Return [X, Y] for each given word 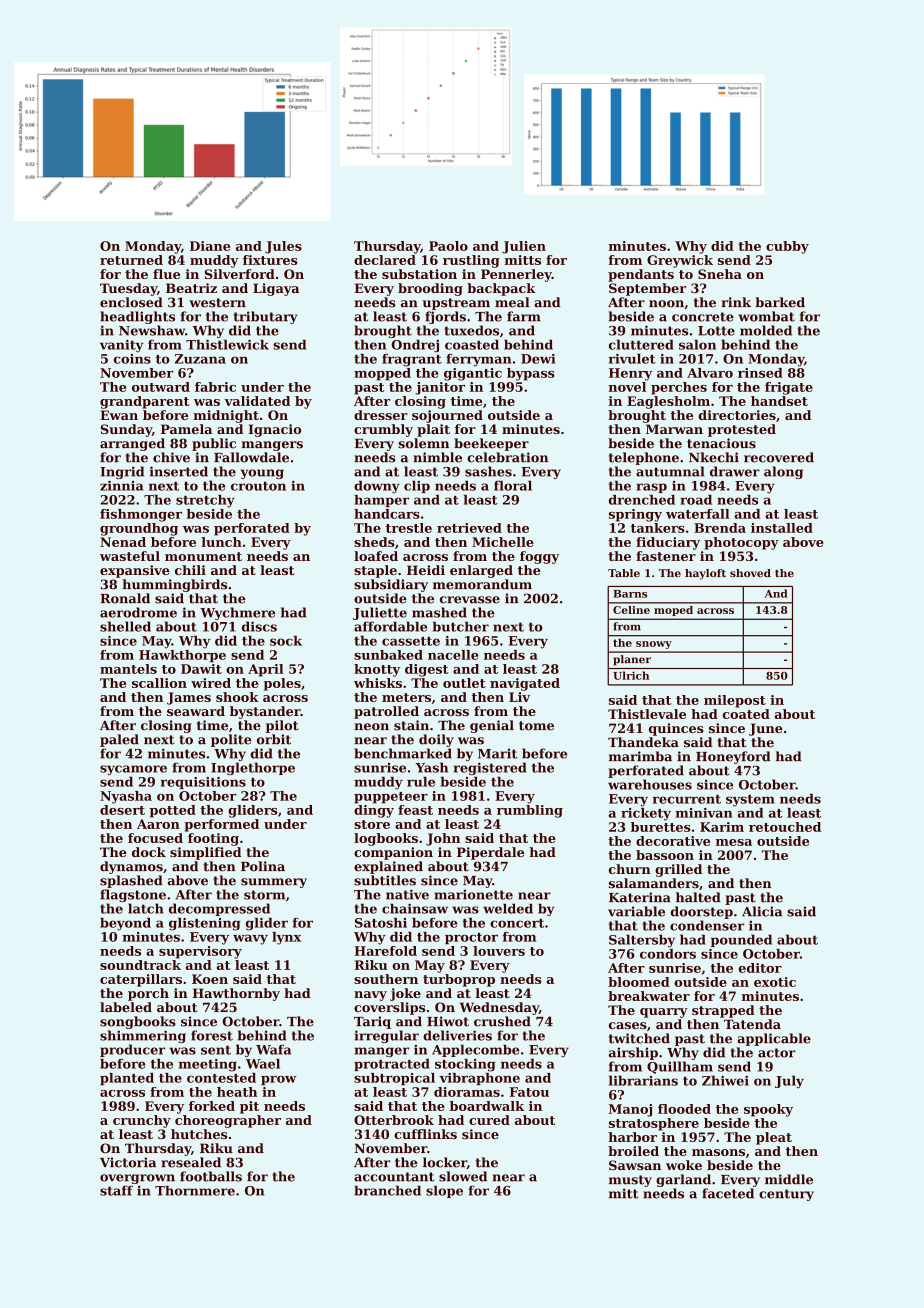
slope [444, 1191]
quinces [676, 729]
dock [149, 852]
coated [746, 714]
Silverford [239, 274]
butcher [461, 626]
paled [119, 740]
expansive [135, 571]
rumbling [530, 811]
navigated [525, 684]
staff [116, 1190]
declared [385, 260]
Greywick [680, 261]
